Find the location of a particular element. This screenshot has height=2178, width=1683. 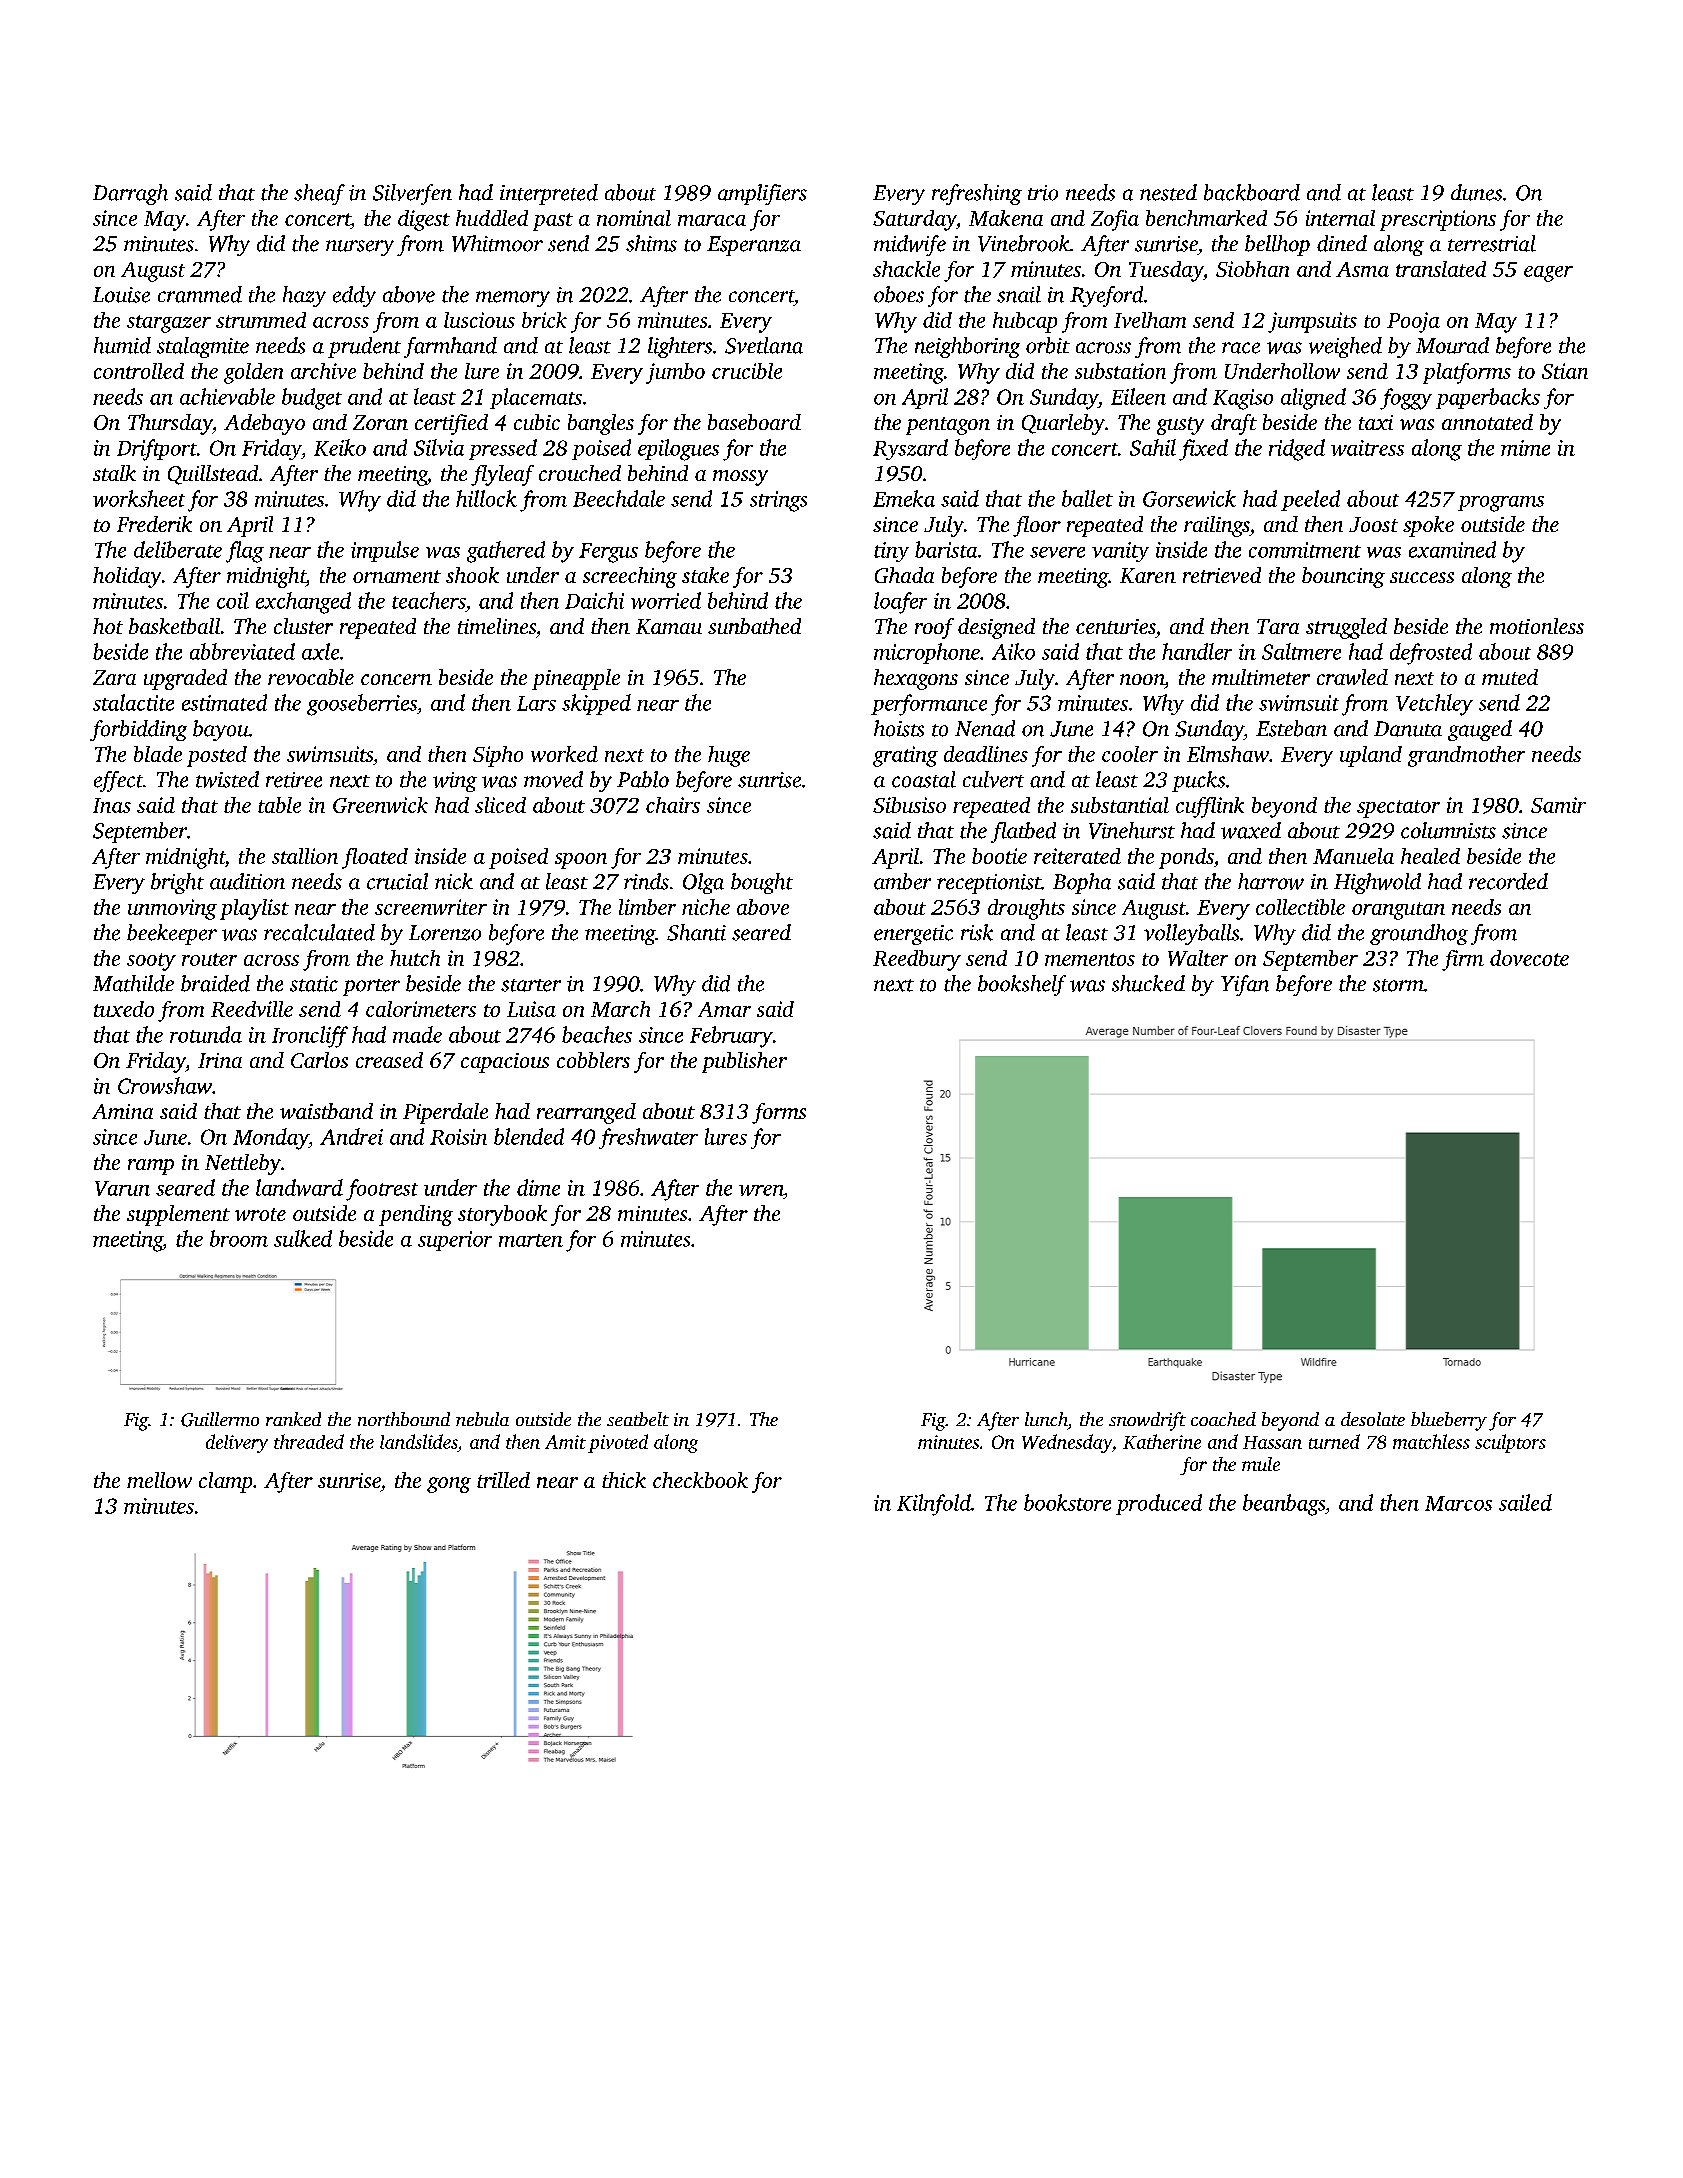

storm is located at coordinates (1398, 985).
